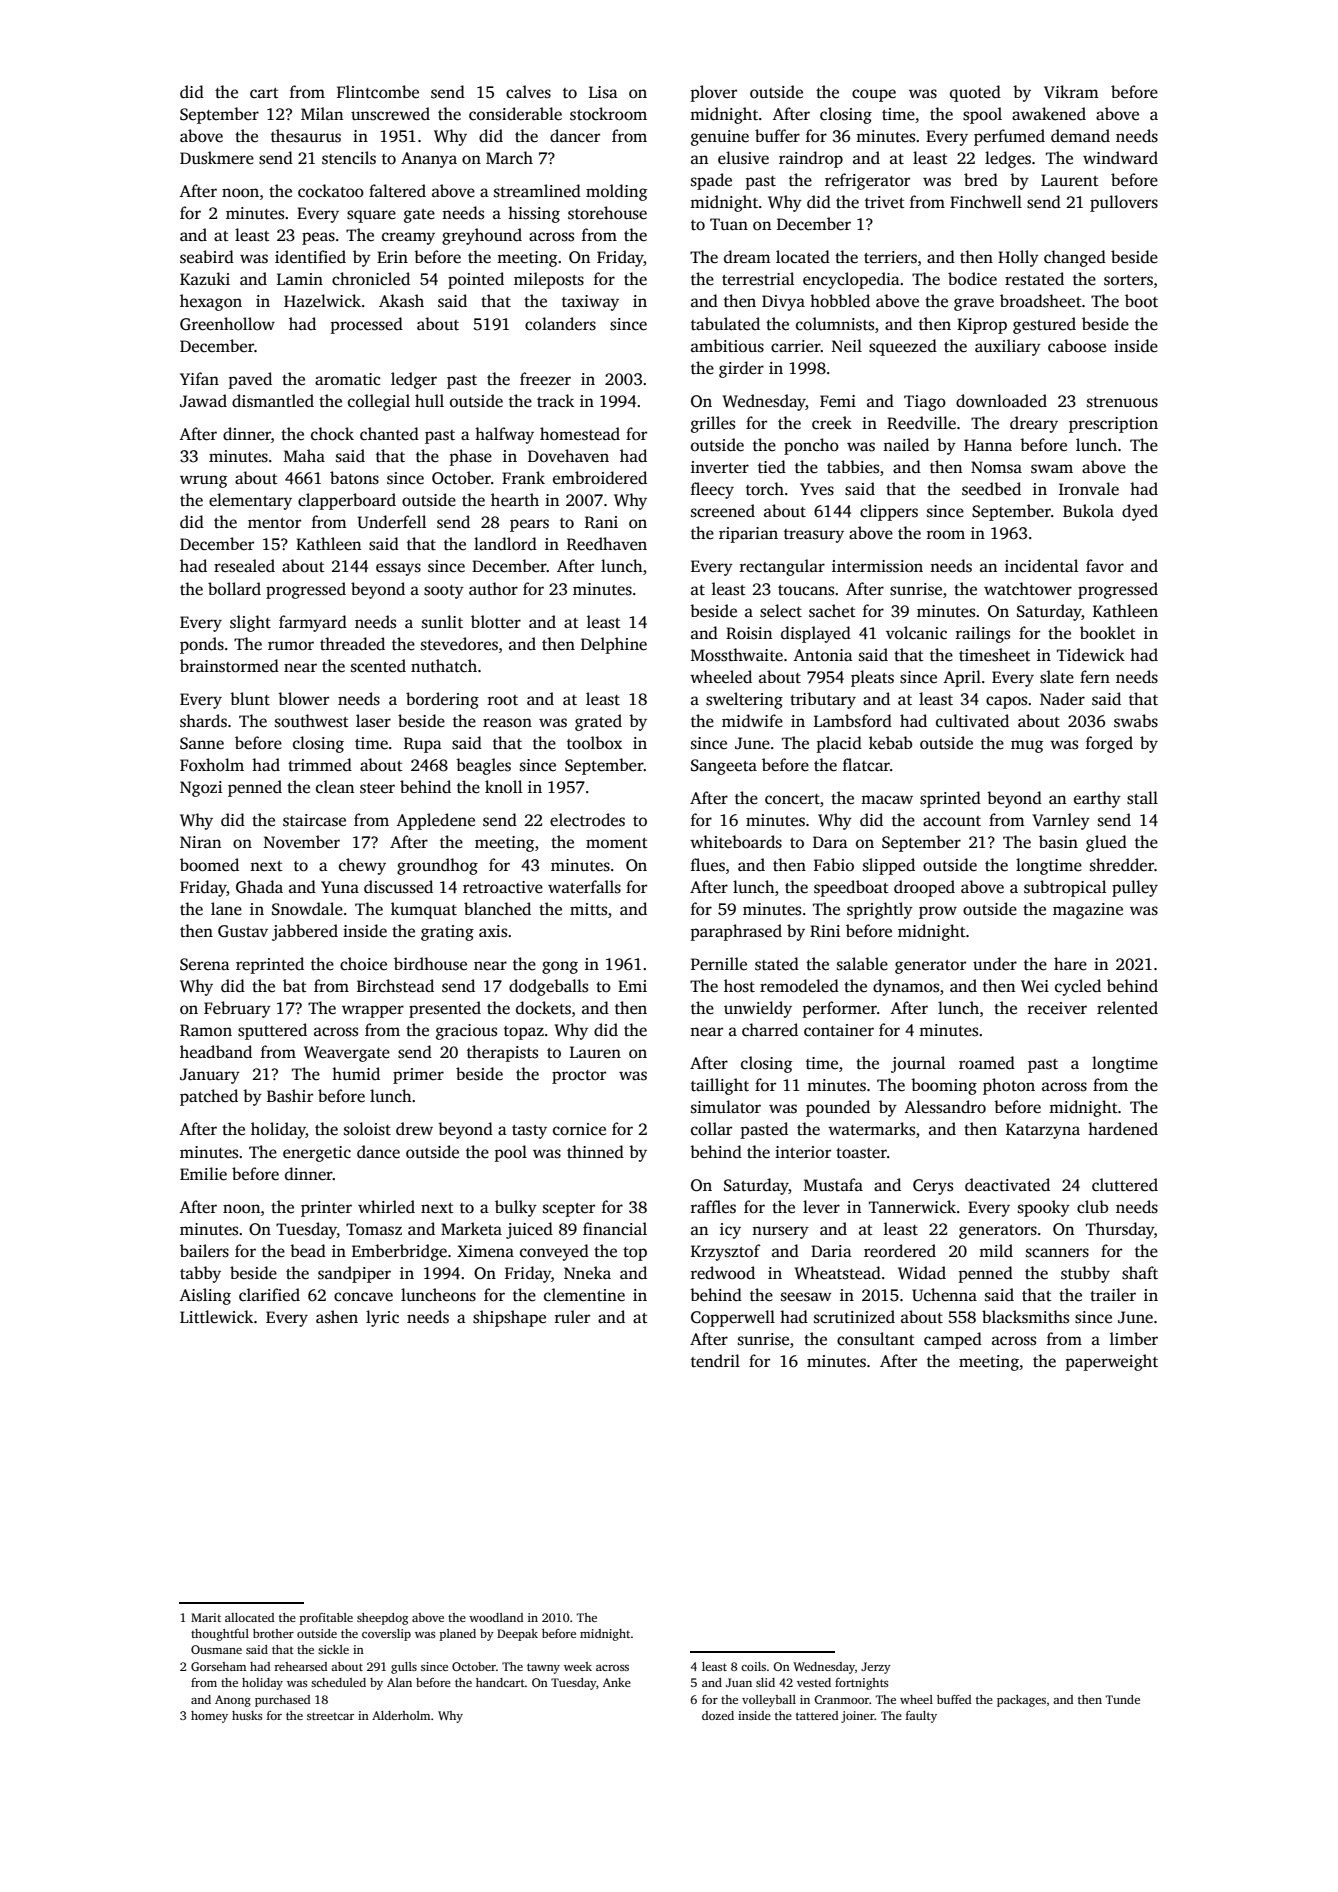 The width and height of the page is (1338, 1892). I want to click on taxiway, so click(590, 303).
